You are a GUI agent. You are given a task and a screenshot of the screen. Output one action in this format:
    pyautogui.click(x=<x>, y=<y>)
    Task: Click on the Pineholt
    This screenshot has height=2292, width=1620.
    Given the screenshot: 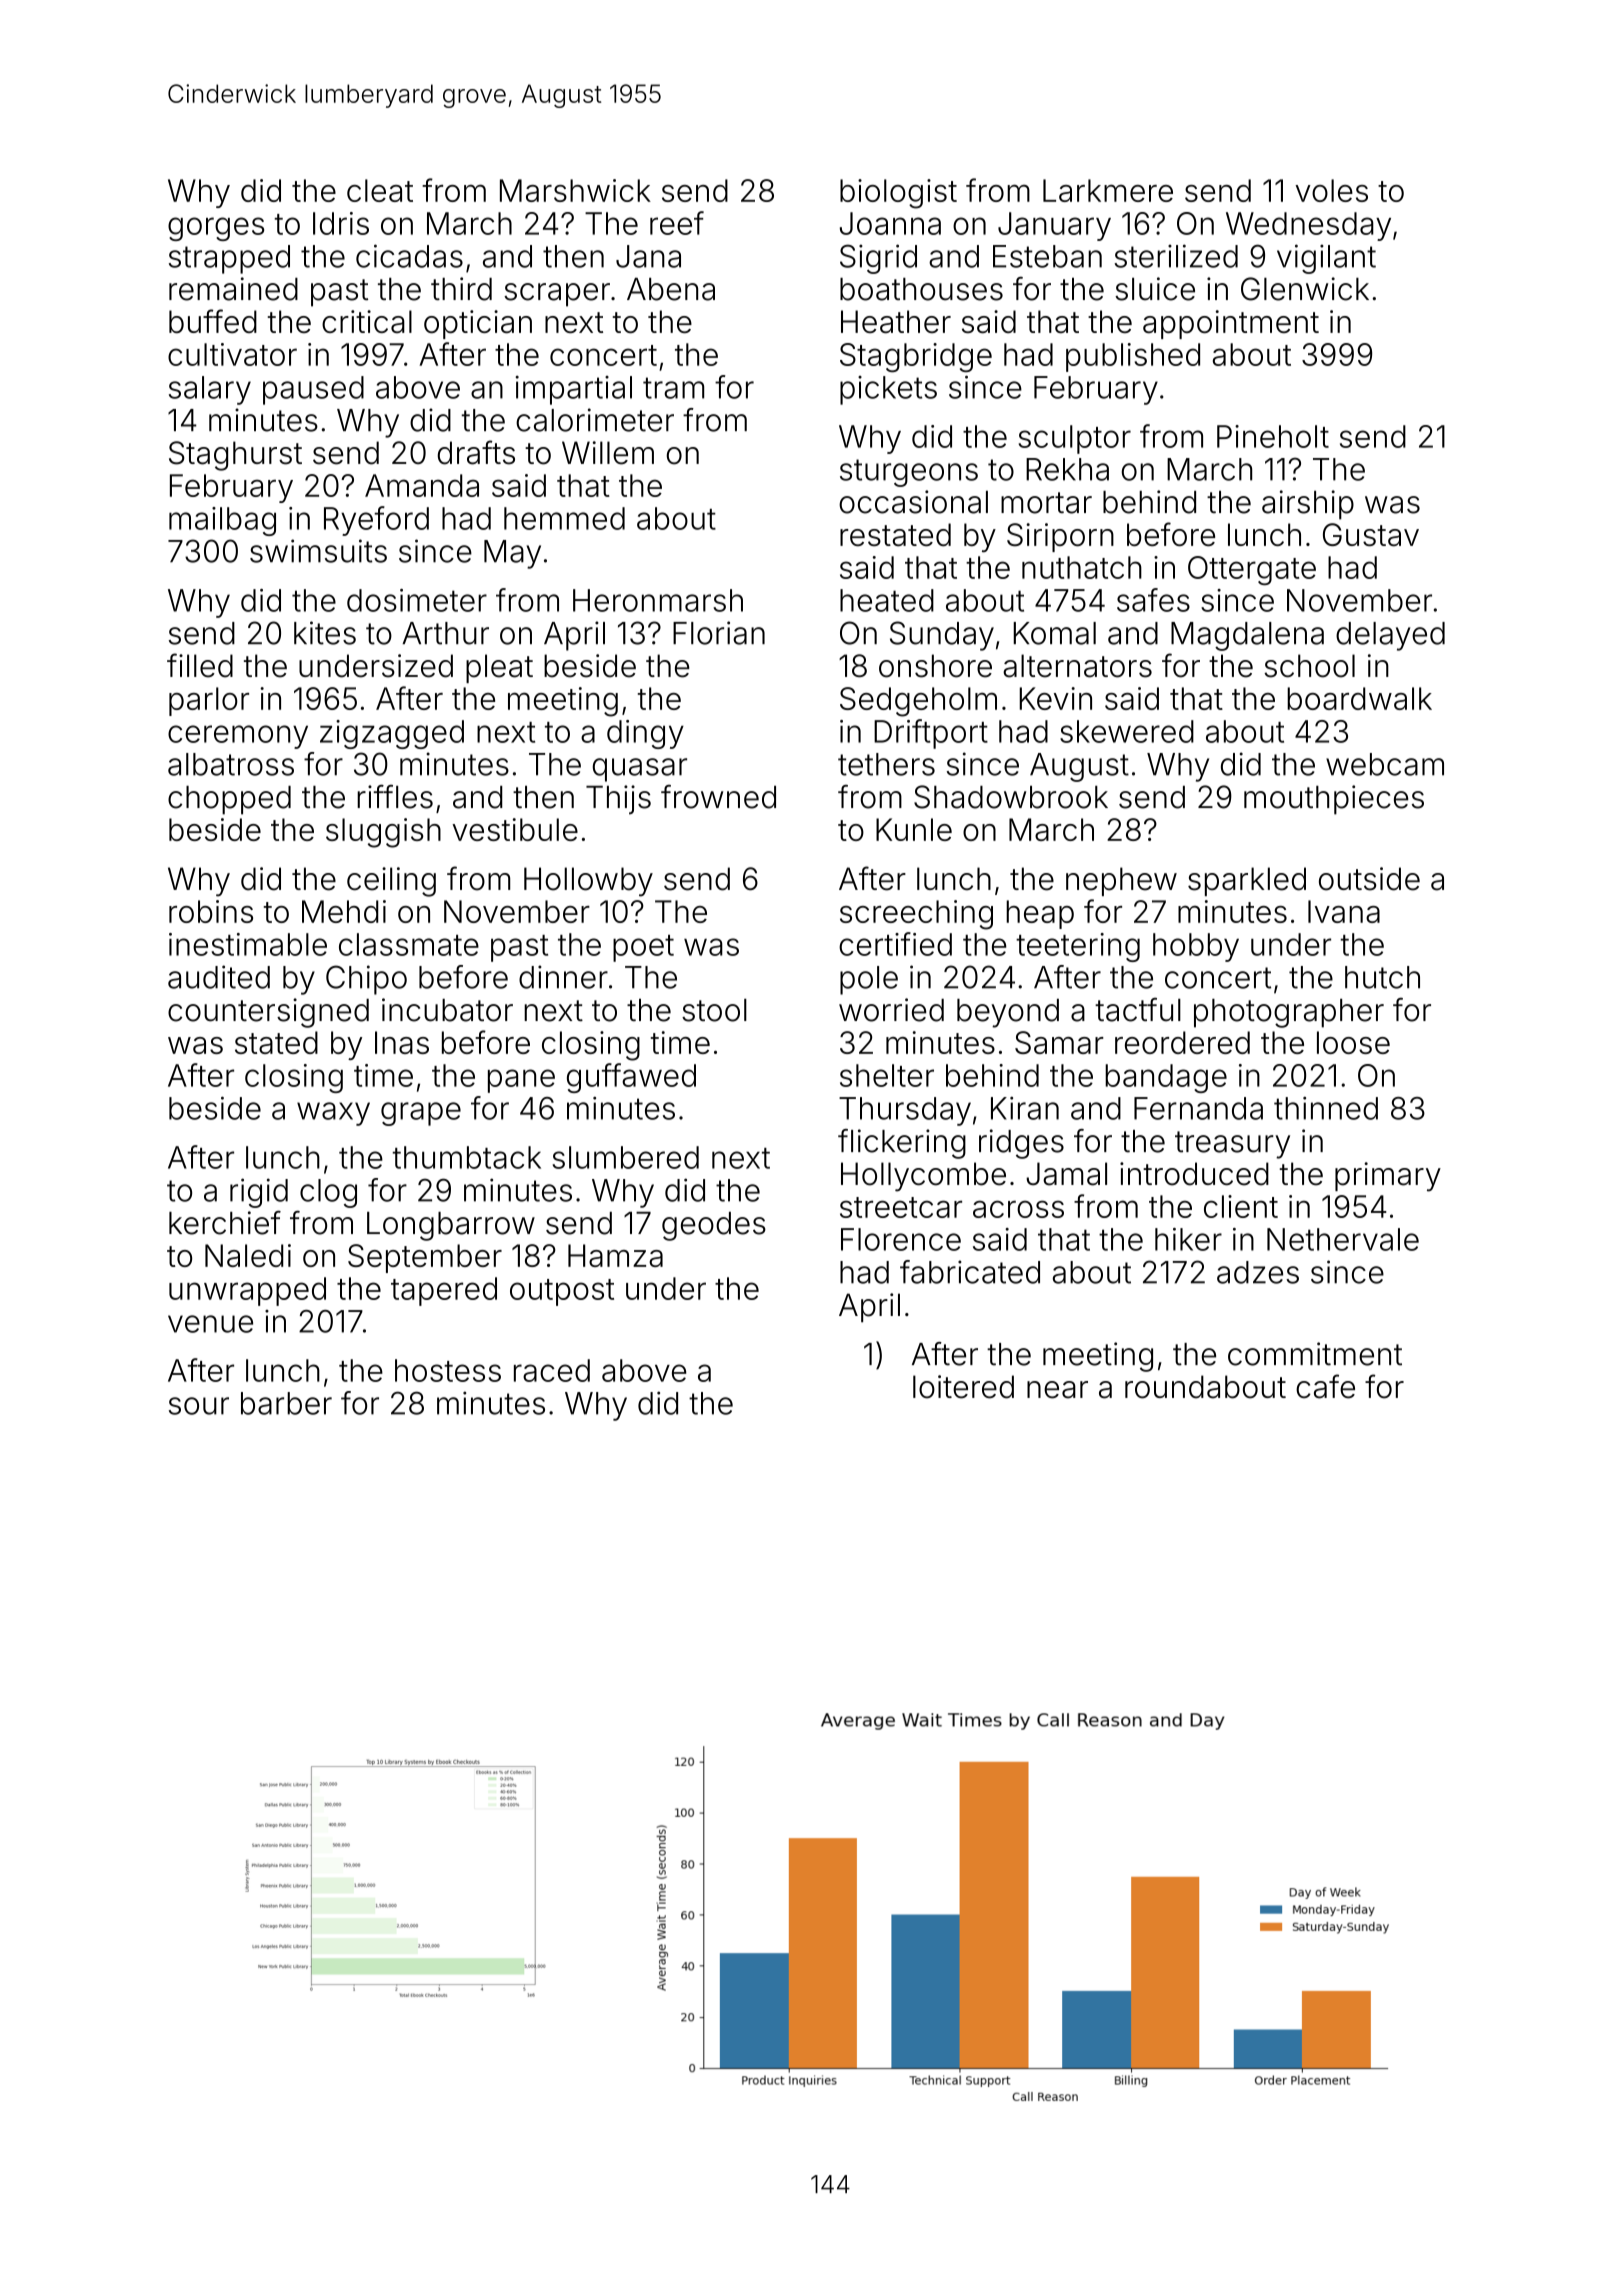 What is the action you would take?
    pyautogui.click(x=1273, y=436)
